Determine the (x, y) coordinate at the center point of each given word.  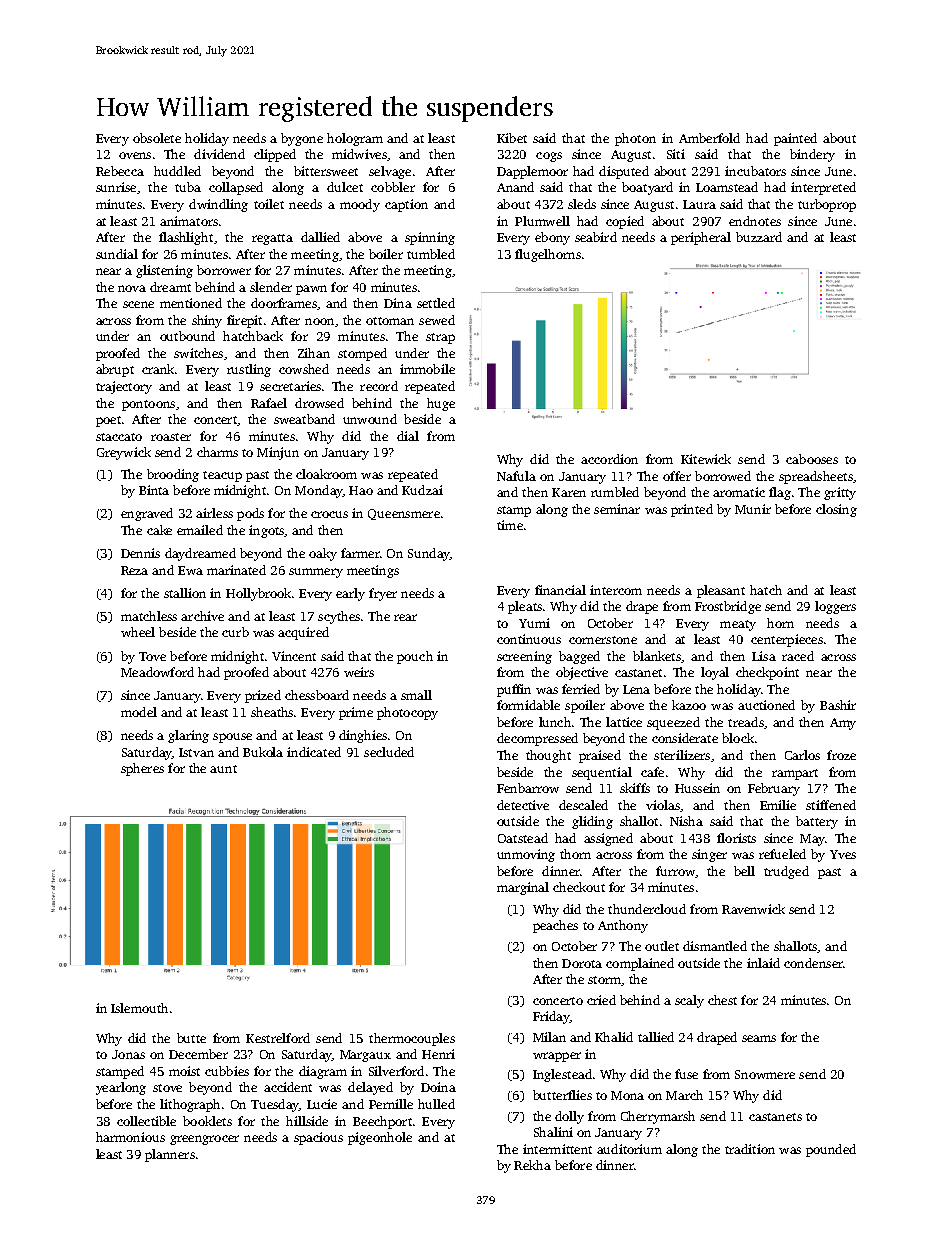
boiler (386, 254)
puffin (514, 690)
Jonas (128, 1054)
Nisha (686, 821)
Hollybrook (258, 594)
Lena (636, 689)
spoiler (585, 706)
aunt (223, 769)
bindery (812, 155)
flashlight (186, 238)
